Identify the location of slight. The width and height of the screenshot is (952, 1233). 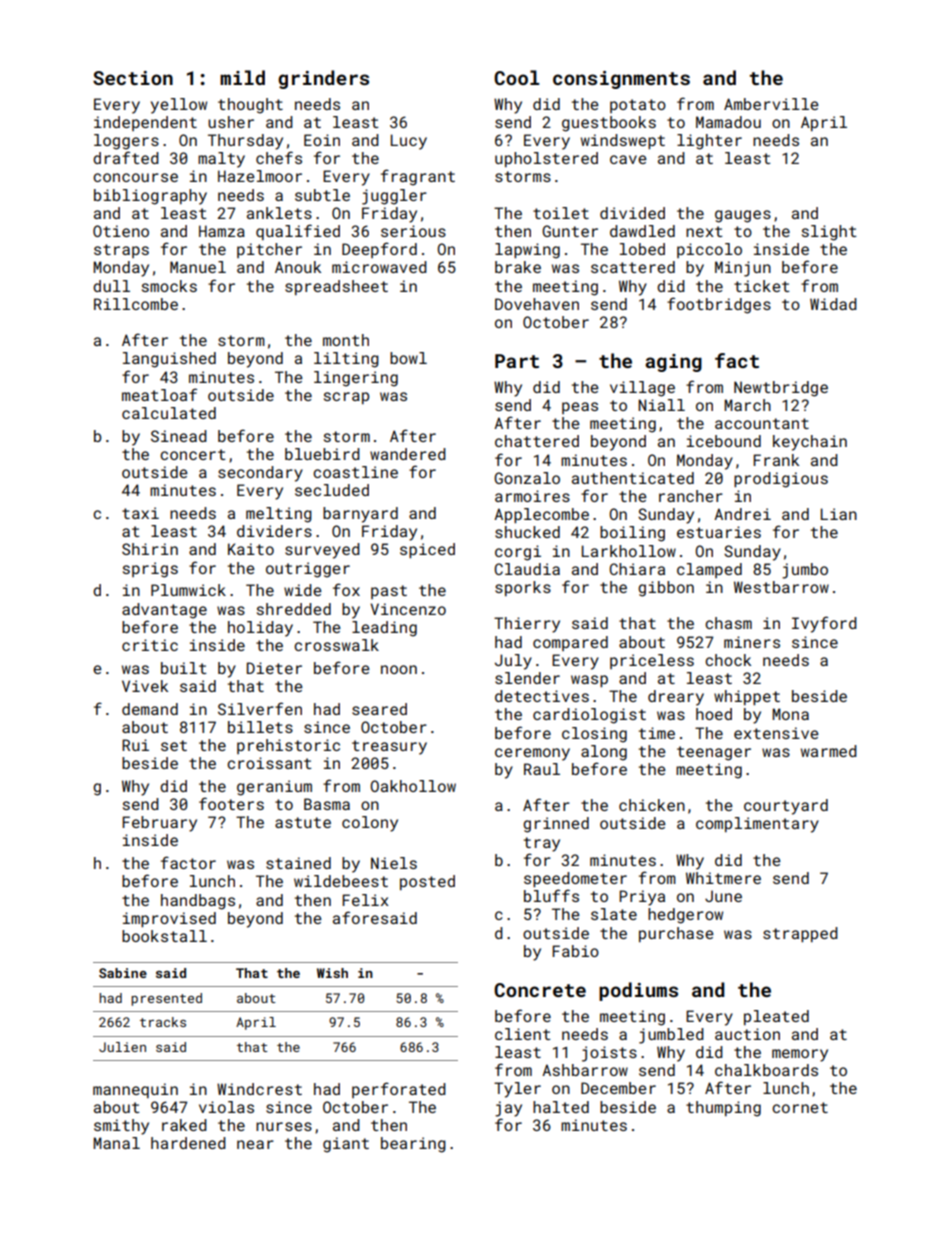
(829, 233).
